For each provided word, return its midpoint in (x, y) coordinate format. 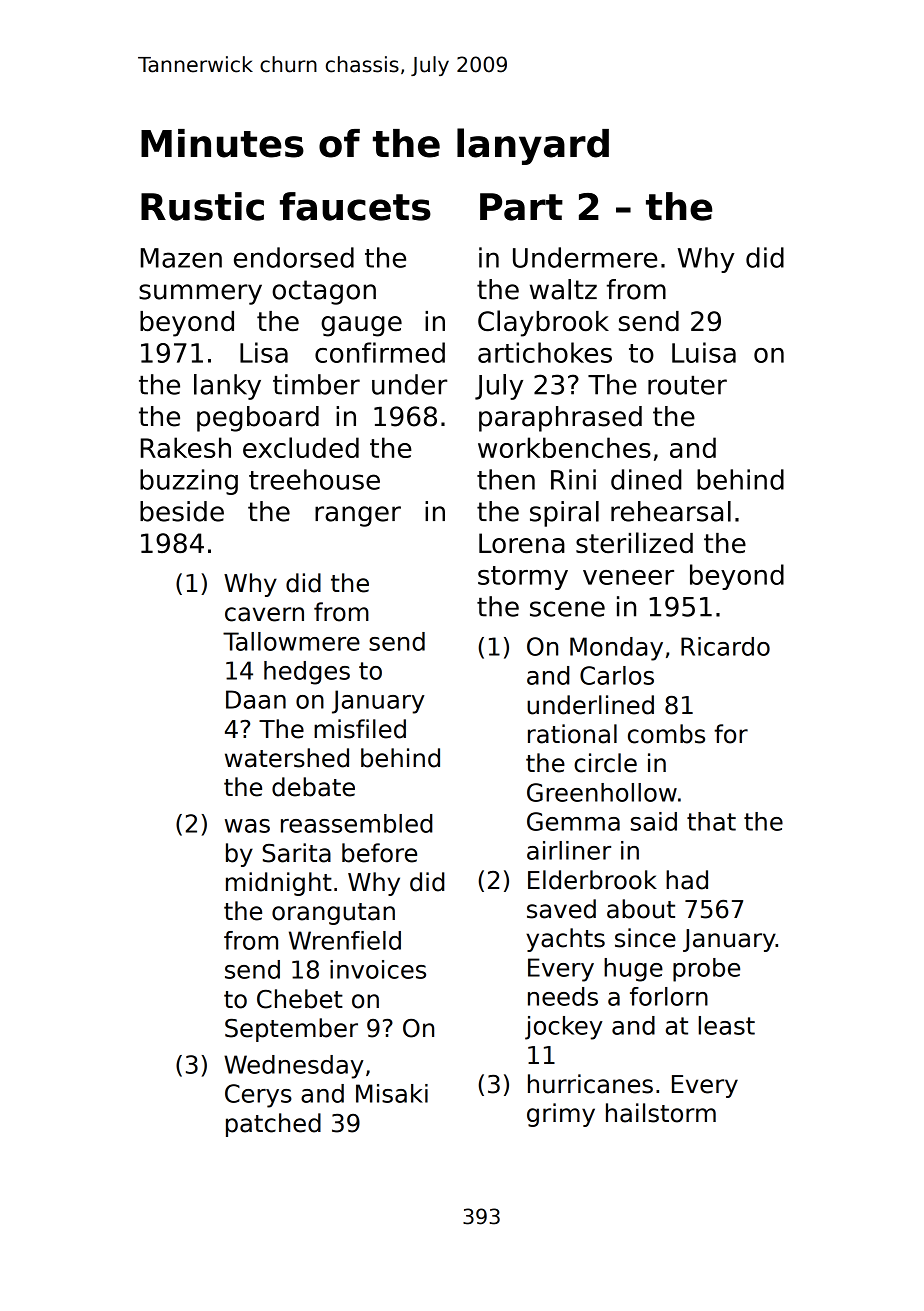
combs (666, 734)
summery (200, 294)
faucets (355, 206)
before (379, 853)
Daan (256, 699)
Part (521, 207)
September (291, 1030)
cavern (264, 614)
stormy (523, 578)
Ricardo (725, 646)
